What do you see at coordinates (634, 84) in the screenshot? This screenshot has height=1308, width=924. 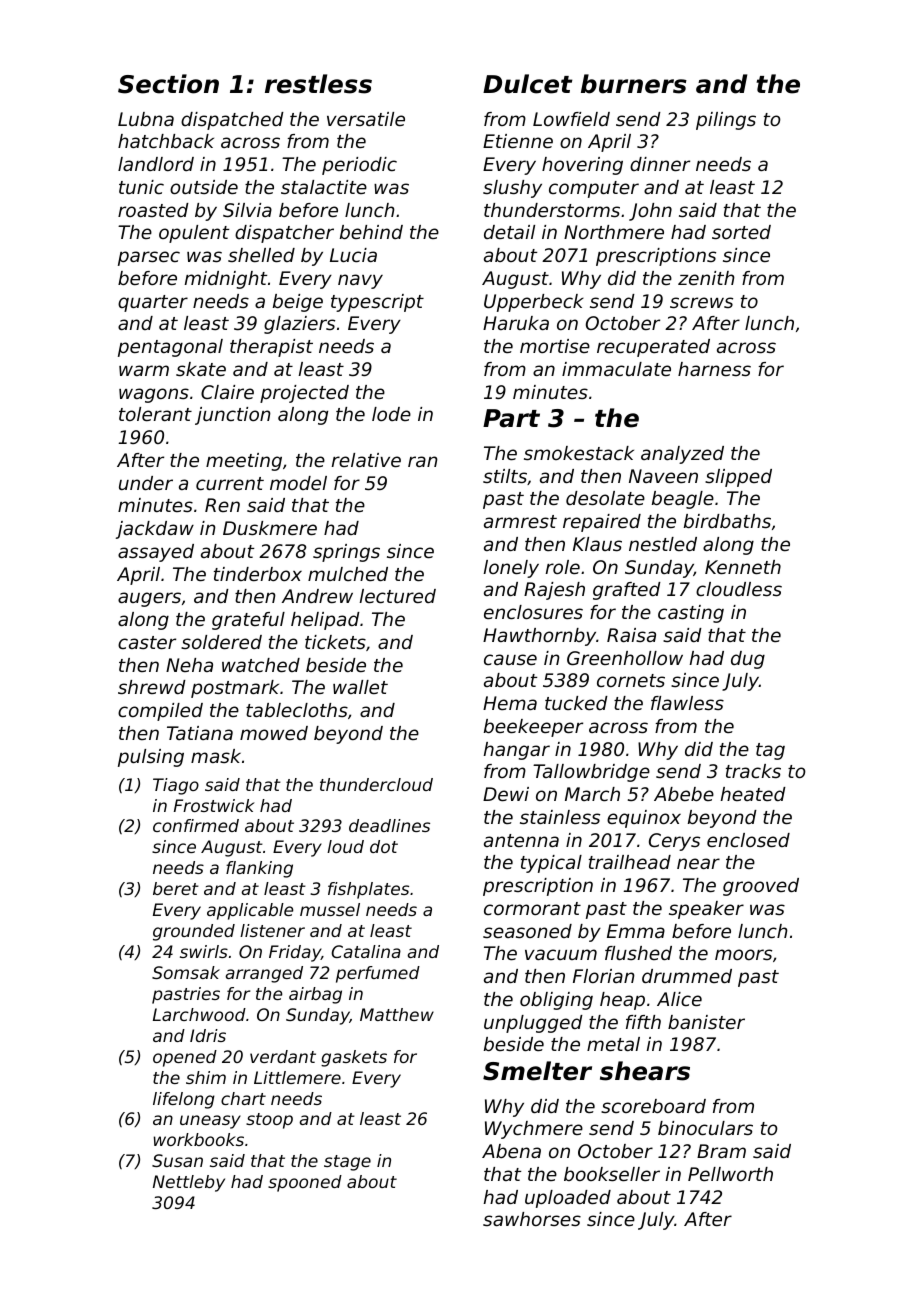 I see `burners` at bounding box center [634, 84].
